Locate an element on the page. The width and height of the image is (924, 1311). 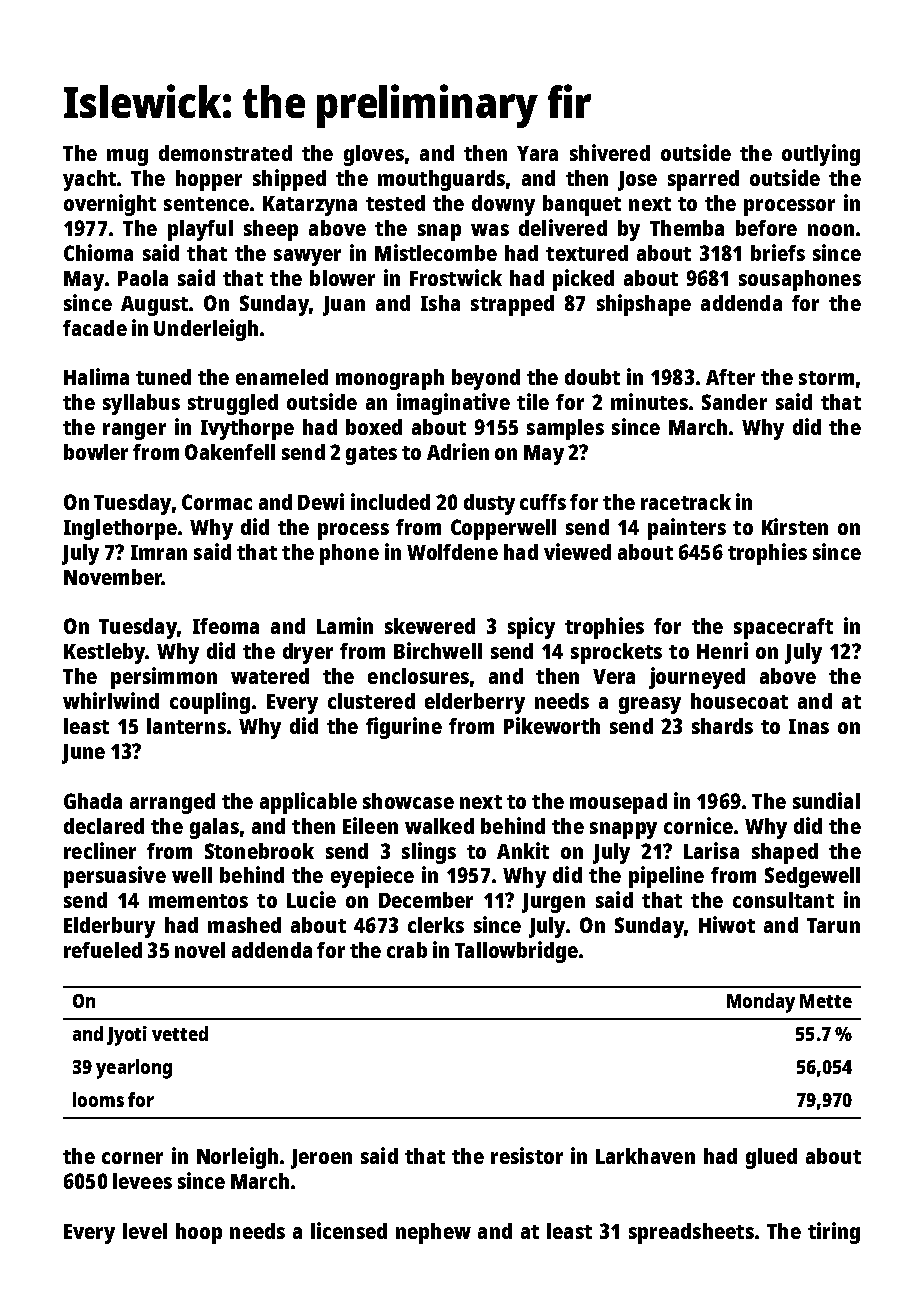
mug is located at coordinates (127, 157).
